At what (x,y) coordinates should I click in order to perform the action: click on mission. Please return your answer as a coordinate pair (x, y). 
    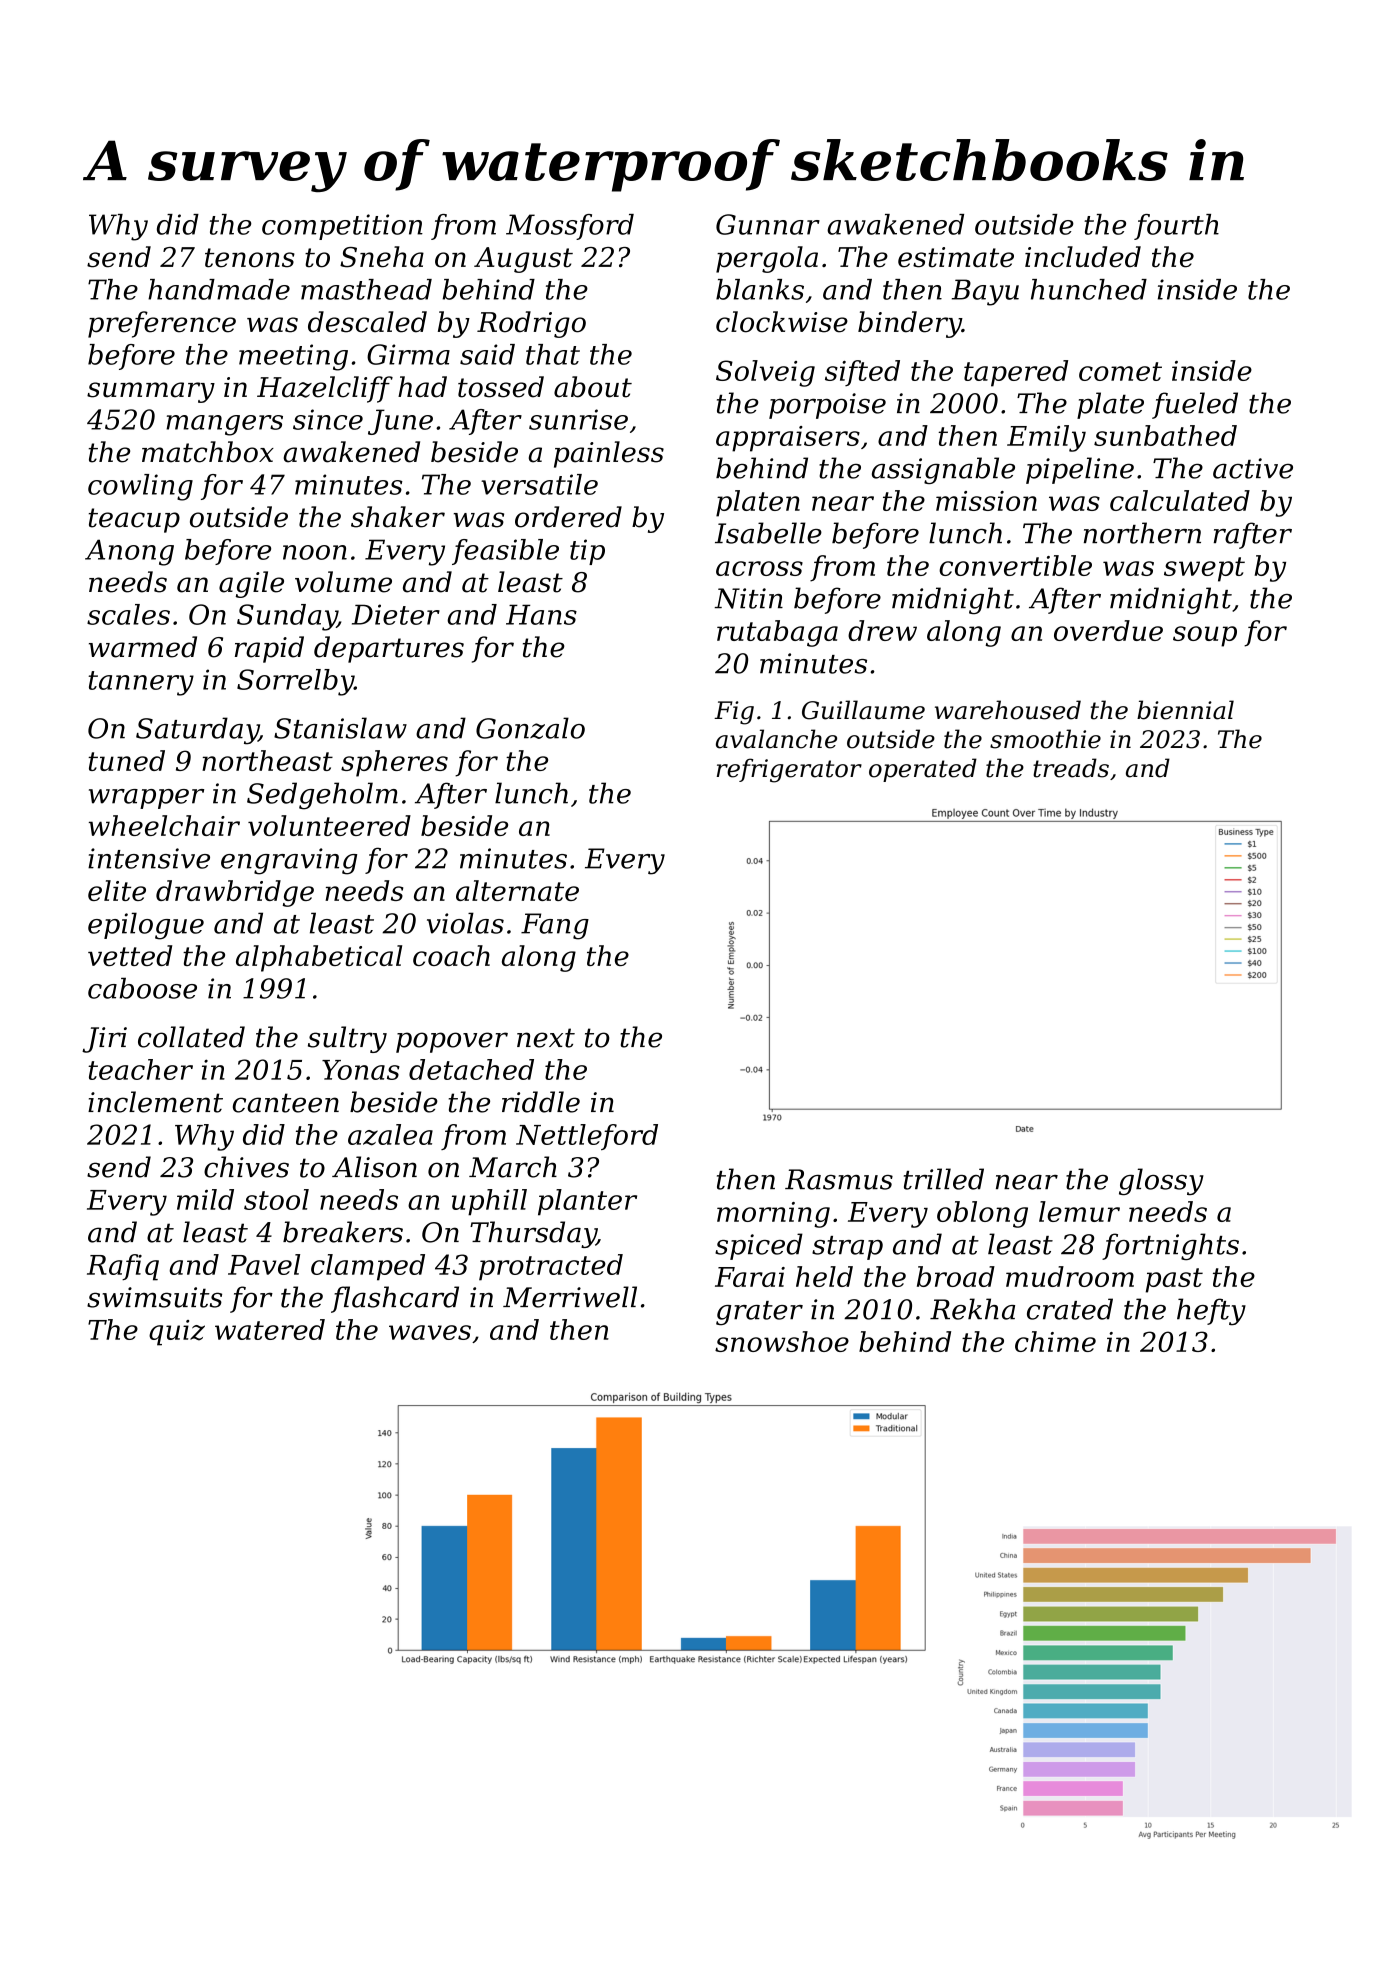
    Looking at the image, I should click on (986, 501).
